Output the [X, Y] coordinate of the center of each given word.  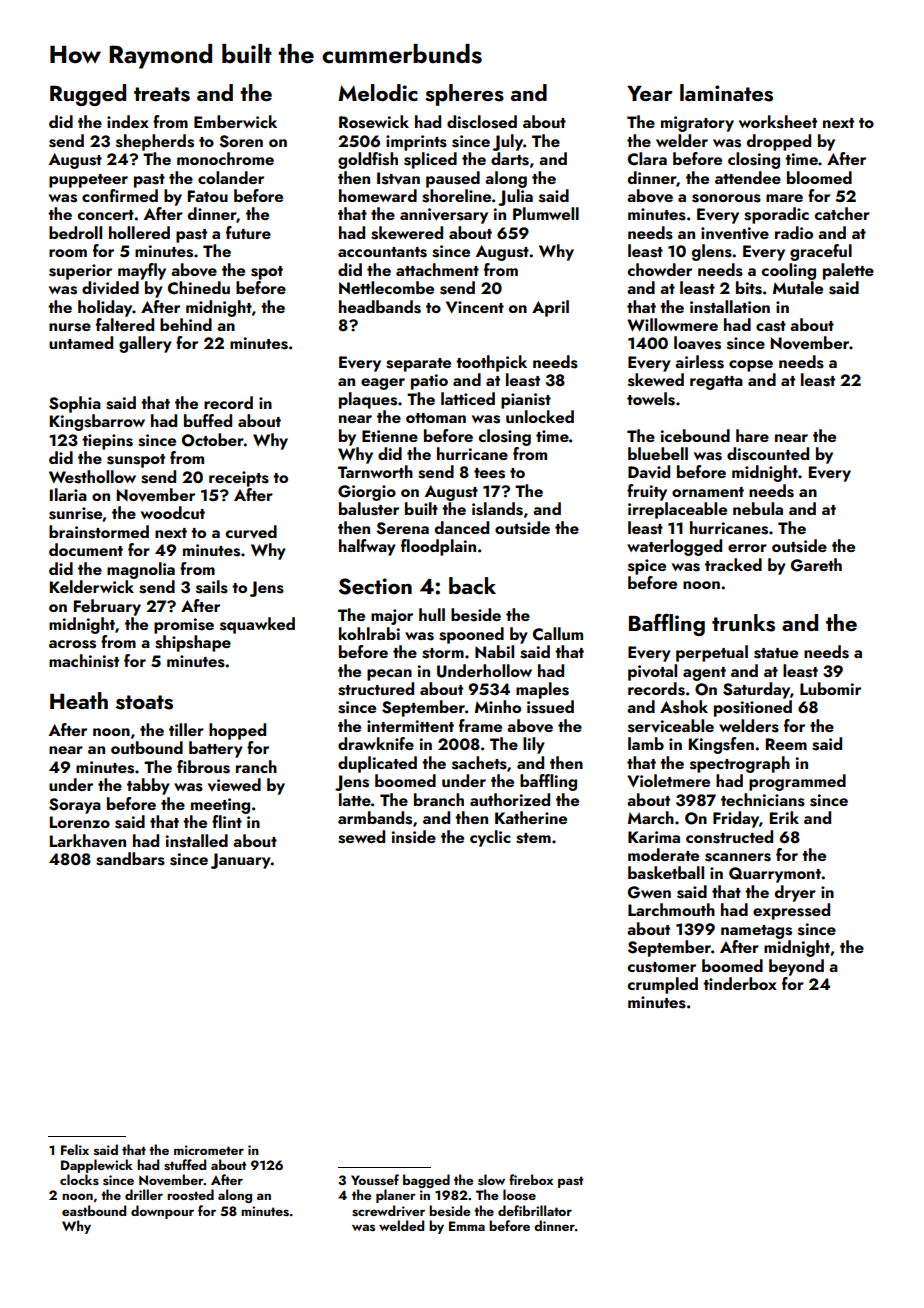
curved [251, 531]
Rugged [88, 95]
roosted [190, 1194]
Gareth [816, 565]
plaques [368, 400]
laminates [726, 93]
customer [662, 967]
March [651, 817]
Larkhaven [88, 841]
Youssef [375, 1179]
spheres [464, 95]
